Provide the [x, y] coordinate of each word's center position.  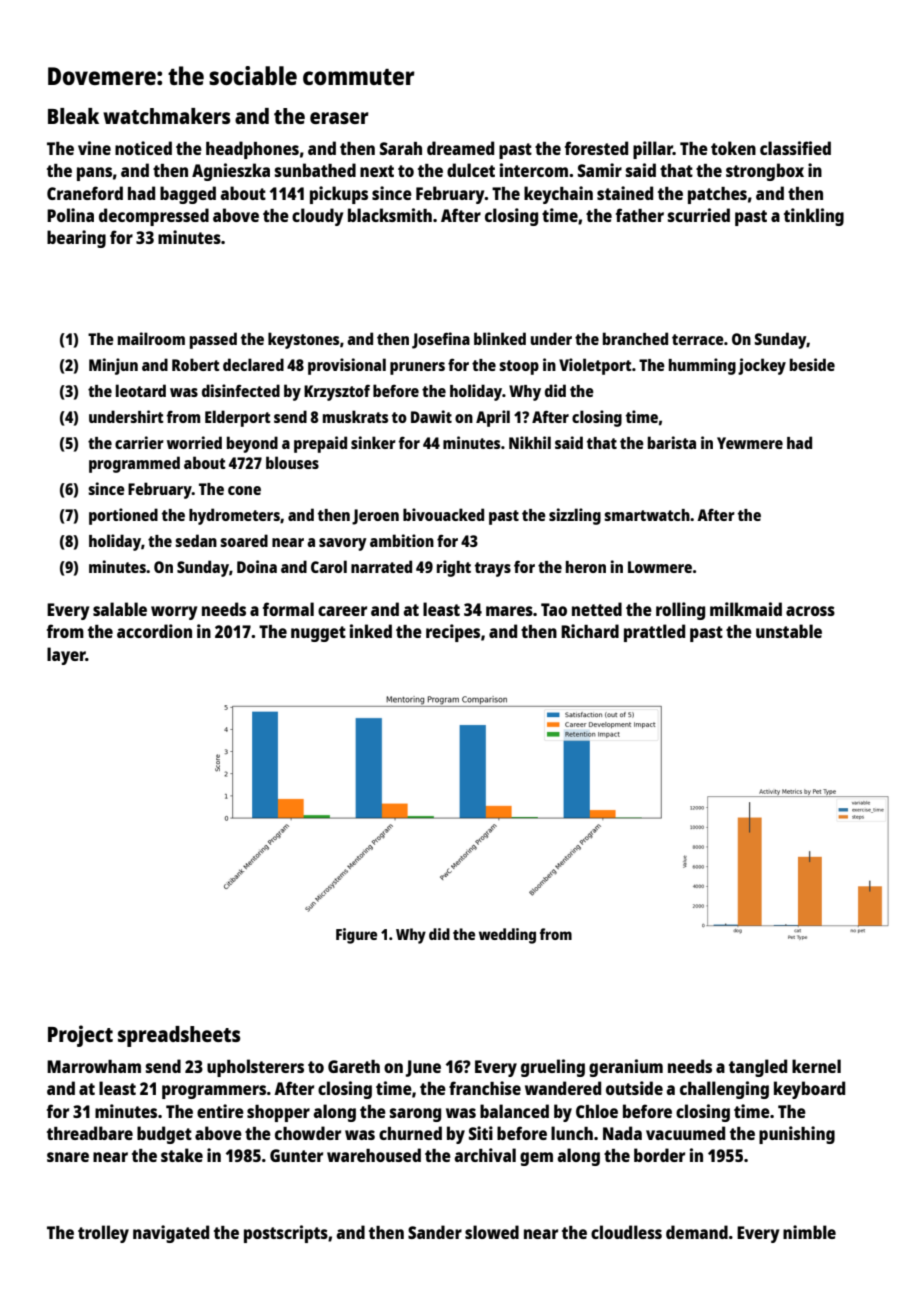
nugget [318, 634]
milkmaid [746, 609]
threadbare [90, 1133]
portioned [123, 516]
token [733, 148]
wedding [507, 936]
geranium [626, 1068]
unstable [789, 631]
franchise [485, 1088]
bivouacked [443, 514]
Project [80, 1036]
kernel [816, 1066]
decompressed [154, 217]
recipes [453, 633]
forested [596, 148]
